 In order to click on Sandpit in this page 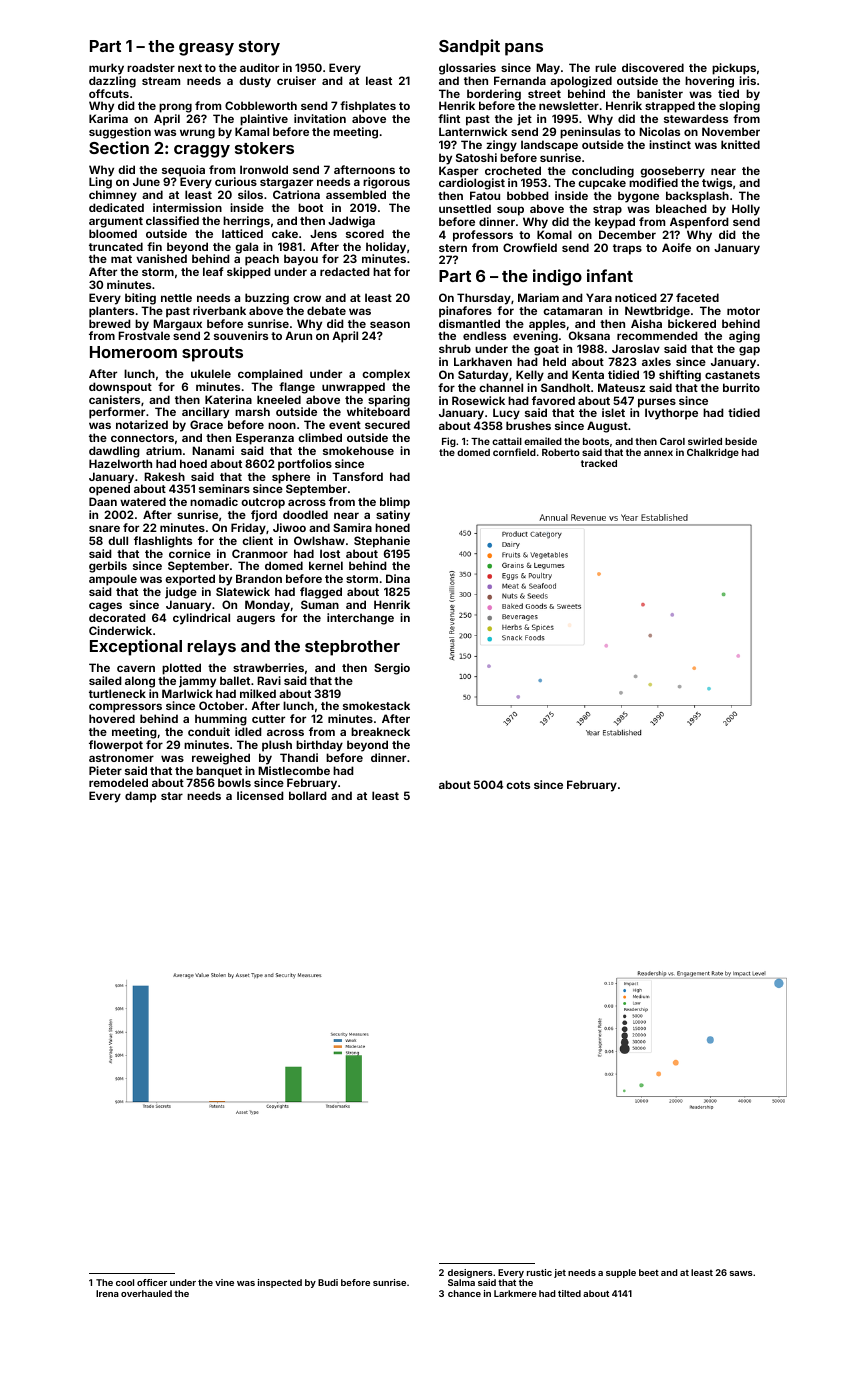, I will do `click(469, 47)`.
